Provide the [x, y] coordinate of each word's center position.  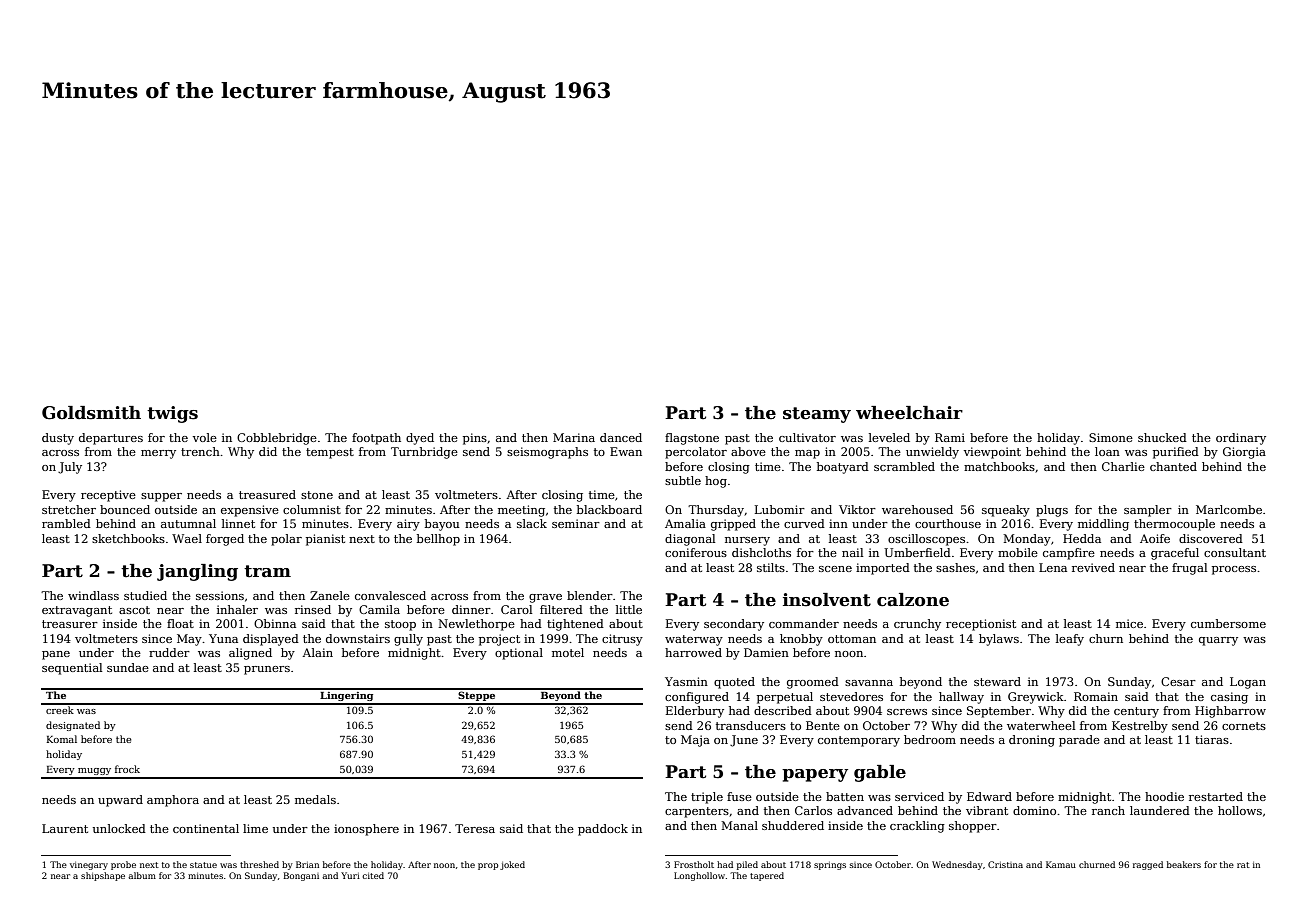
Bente [823, 725]
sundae [128, 667]
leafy [1070, 640]
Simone [1111, 437]
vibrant [987, 810]
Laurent [65, 828]
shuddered [793, 825]
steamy [817, 415]
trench [200, 451]
